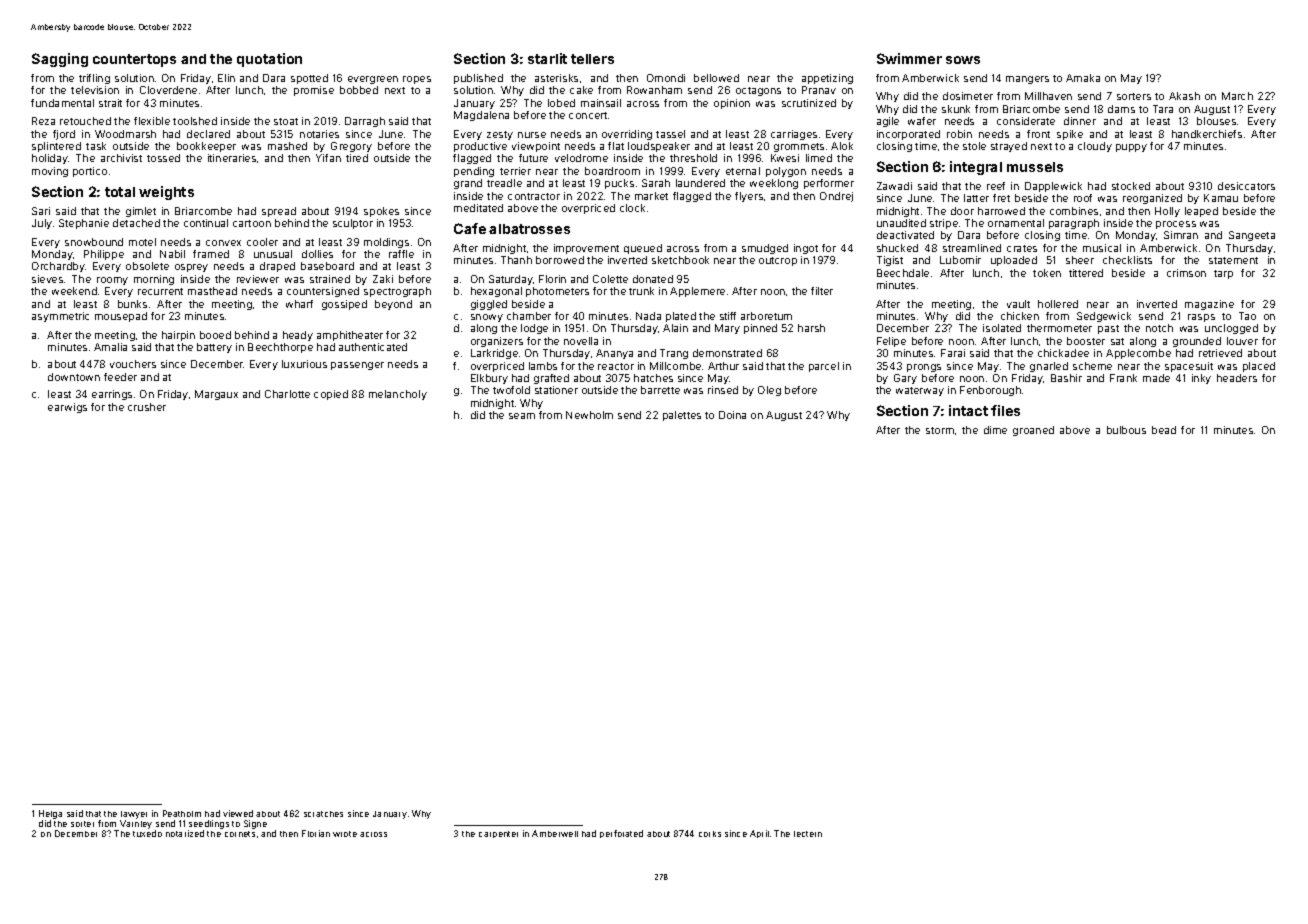 Image resolution: width=1308 pixels, height=924 pixels. What do you see at coordinates (619, 184) in the screenshot?
I see `pucks` at bounding box center [619, 184].
